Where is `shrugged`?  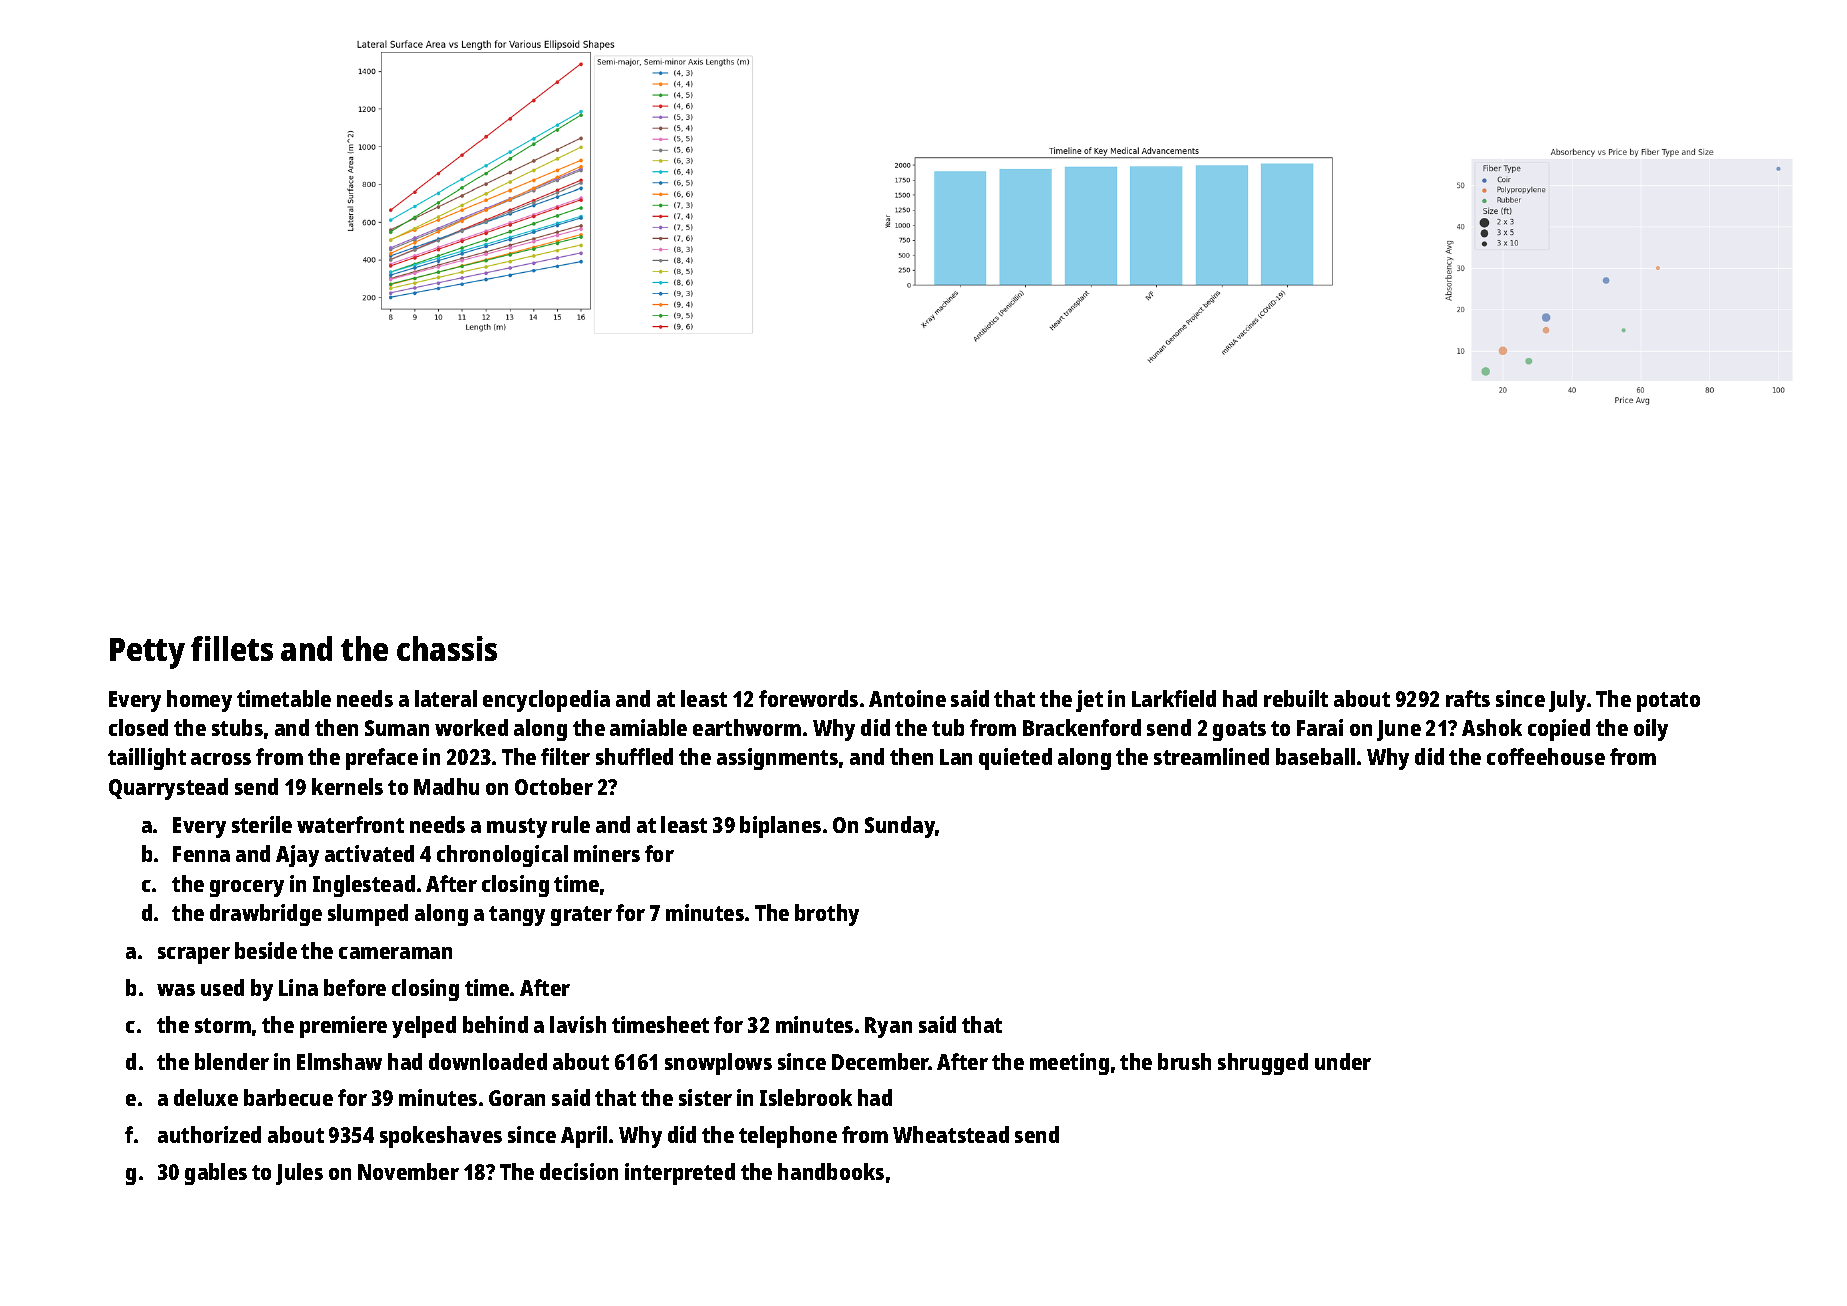
shrugged is located at coordinates (1263, 1064).
